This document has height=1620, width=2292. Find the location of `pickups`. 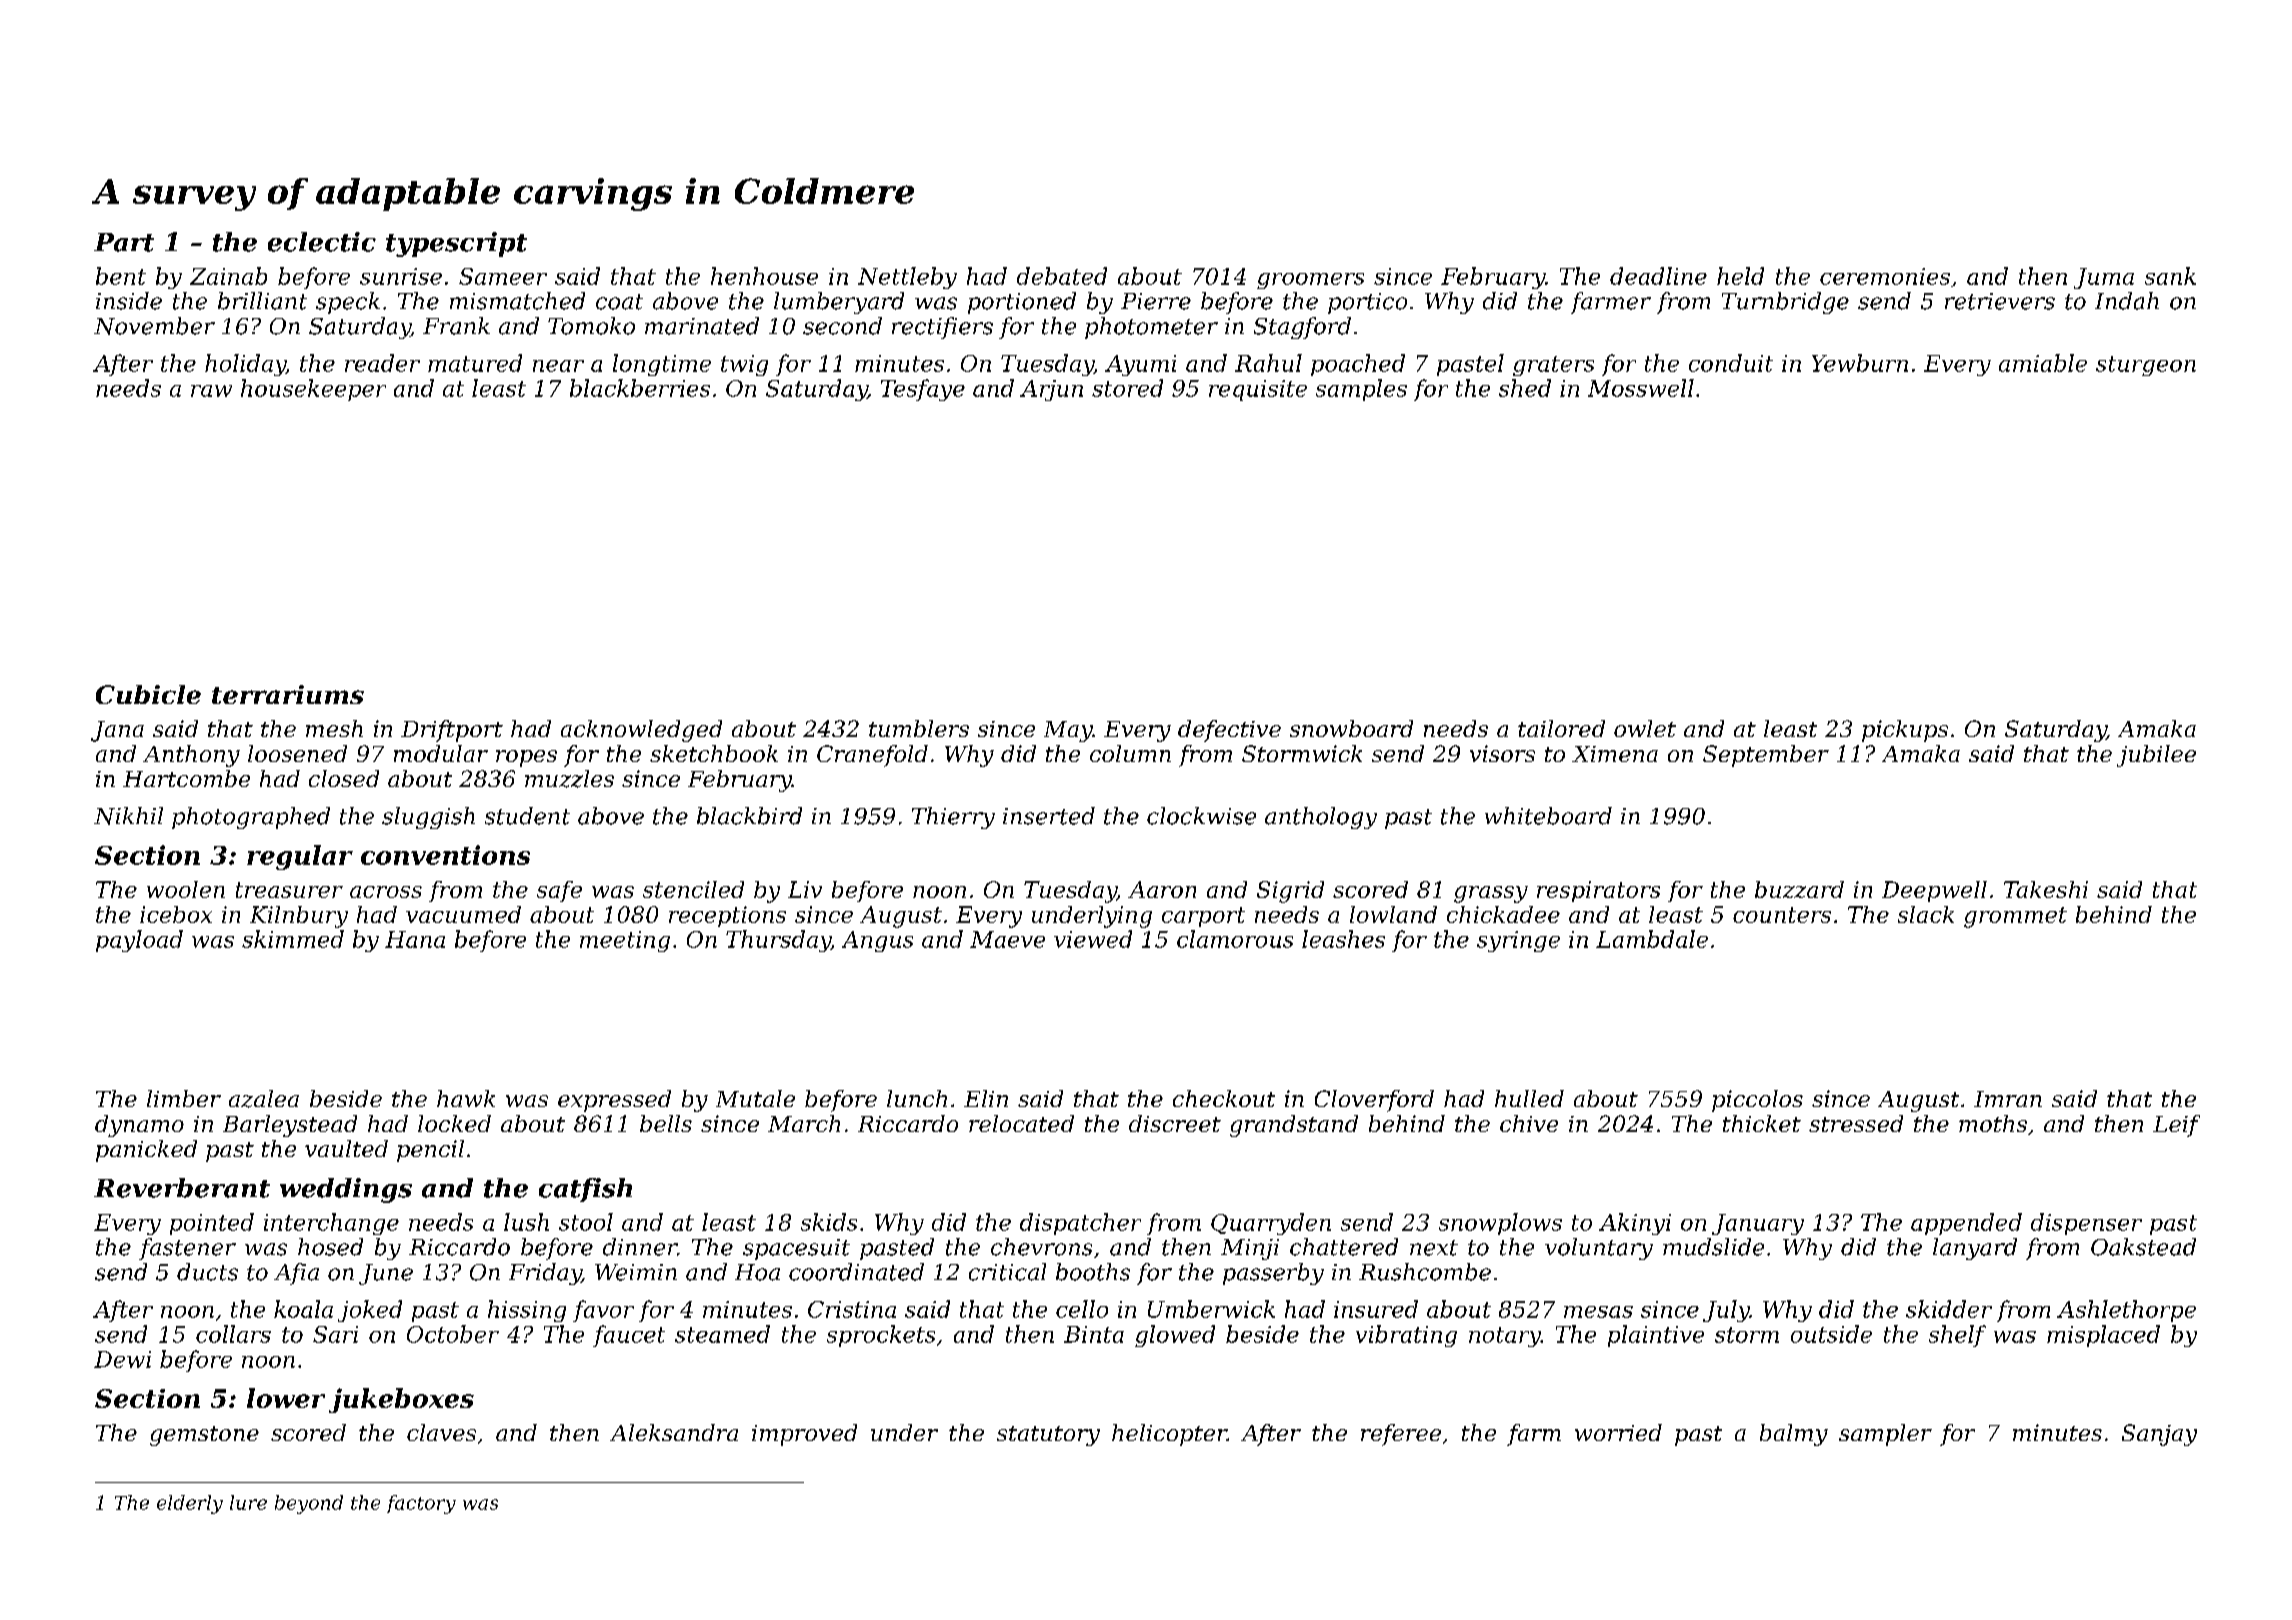

pickups is located at coordinates (1905, 731).
